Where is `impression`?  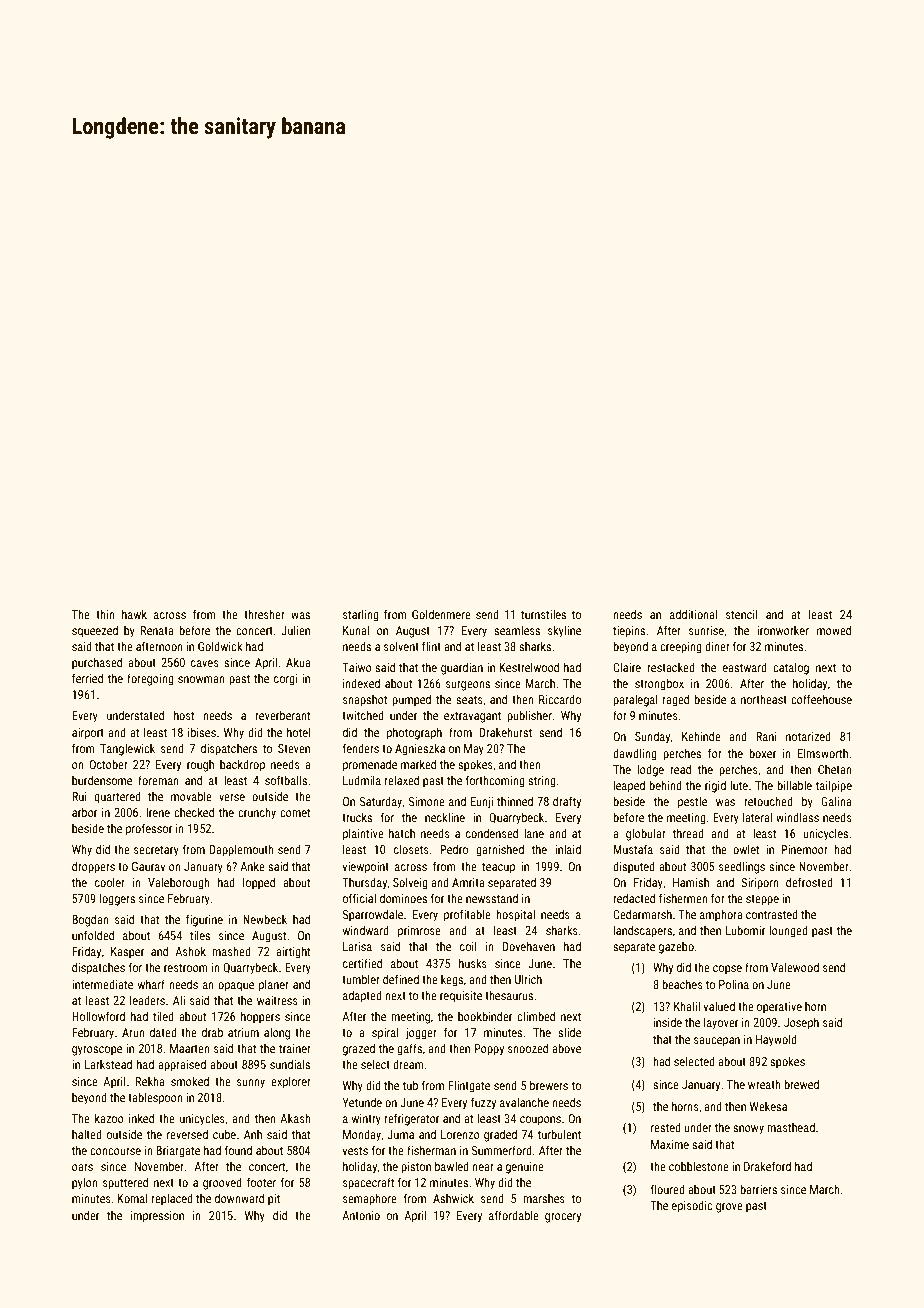
impression is located at coordinates (157, 1217).
